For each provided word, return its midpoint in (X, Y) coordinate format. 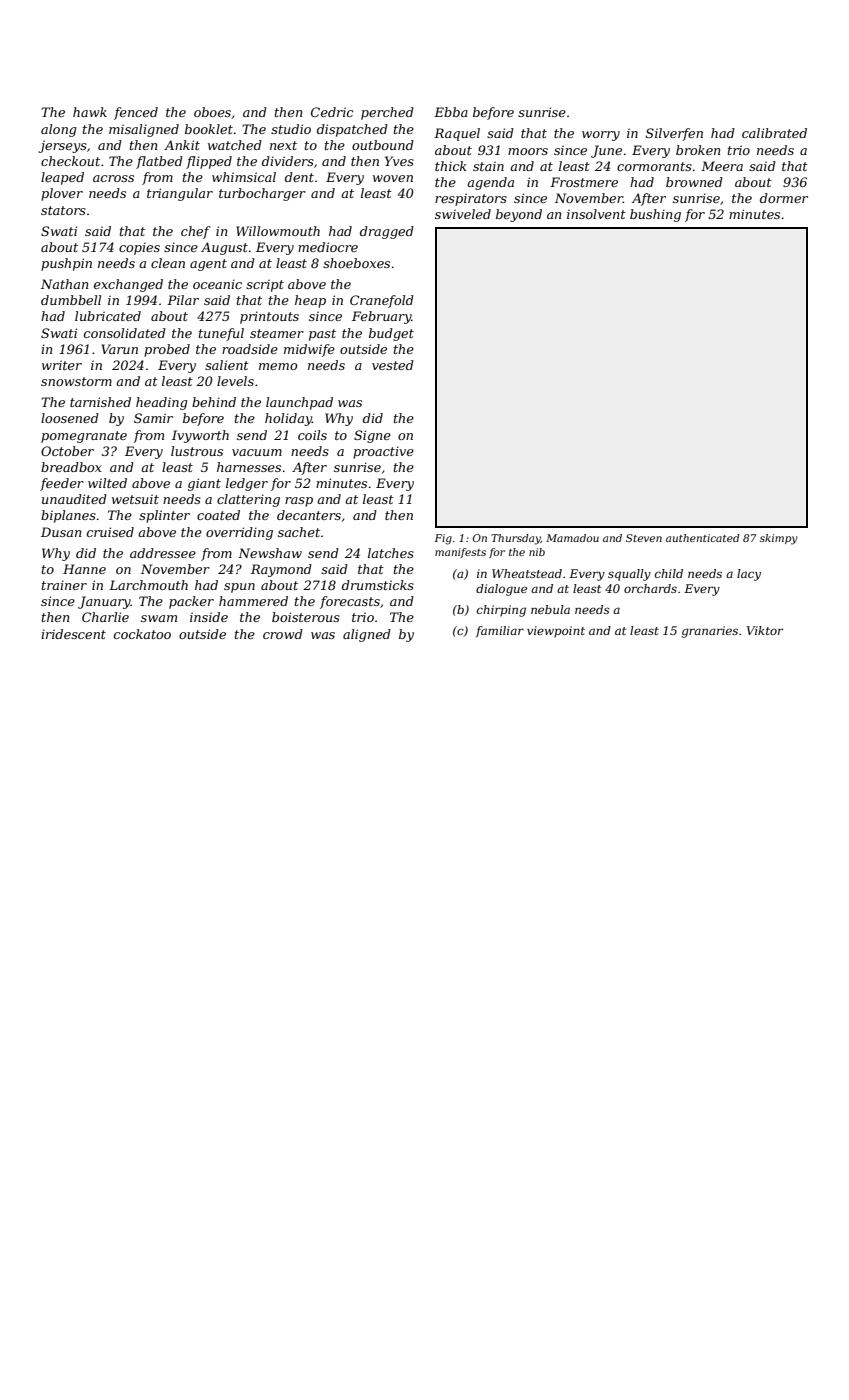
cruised (110, 532)
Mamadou (572, 538)
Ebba (451, 112)
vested (393, 365)
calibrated (774, 133)
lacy (749, 575)
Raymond (281, 570)
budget (391, 334)
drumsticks (378, 585)
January (104, 602)
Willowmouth (278, 231)
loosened (70, 418)
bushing (655, 215)
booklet (209, 129)
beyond (519, 215)
